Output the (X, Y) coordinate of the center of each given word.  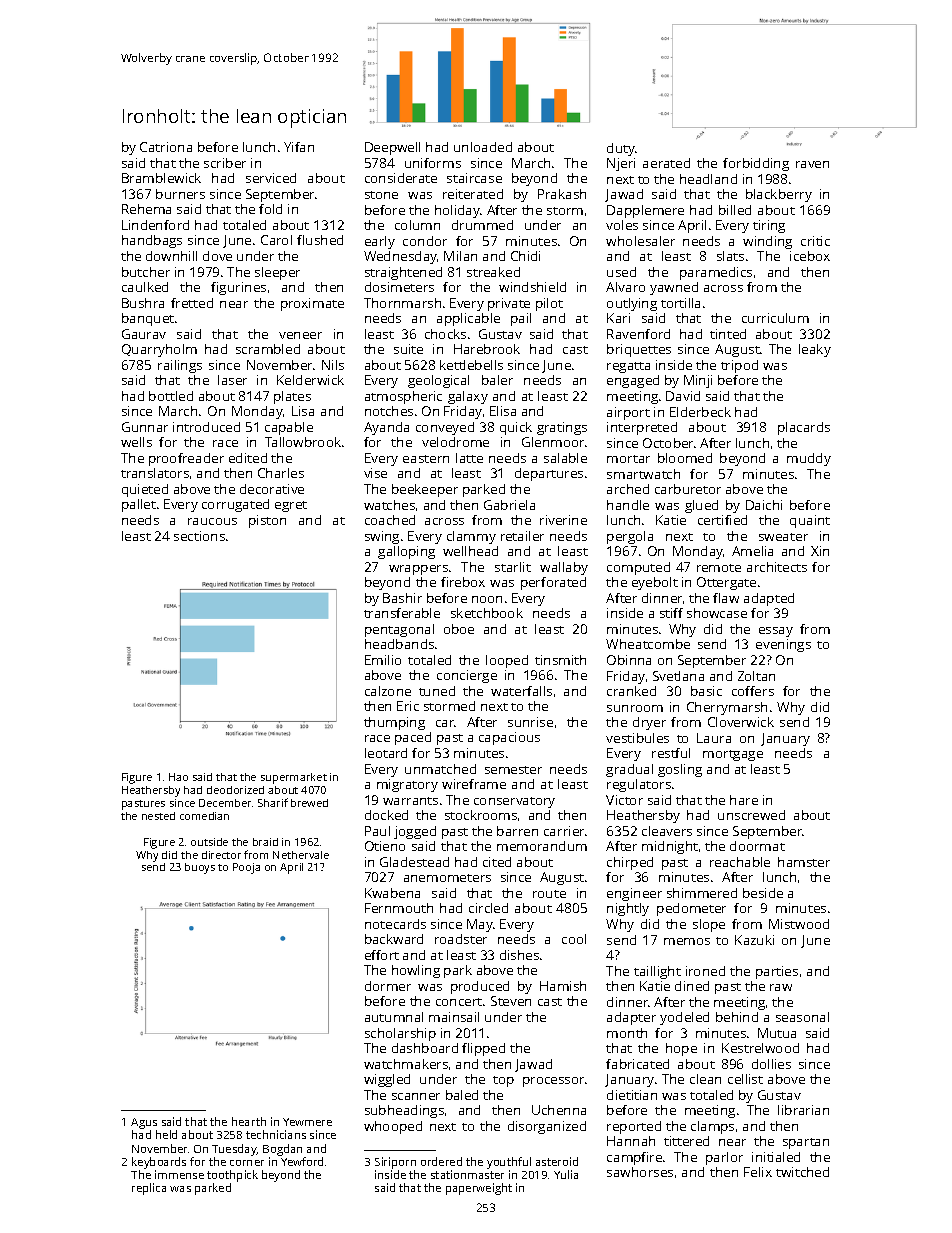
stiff (671, 613)
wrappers (418, 570)
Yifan (299, 147)
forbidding (756, 164)
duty (621, 149)
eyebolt (655, 583)
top (503, 1081)
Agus (144, 1123)
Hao (178, 777)
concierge (467, 676)
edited (248, 458)
